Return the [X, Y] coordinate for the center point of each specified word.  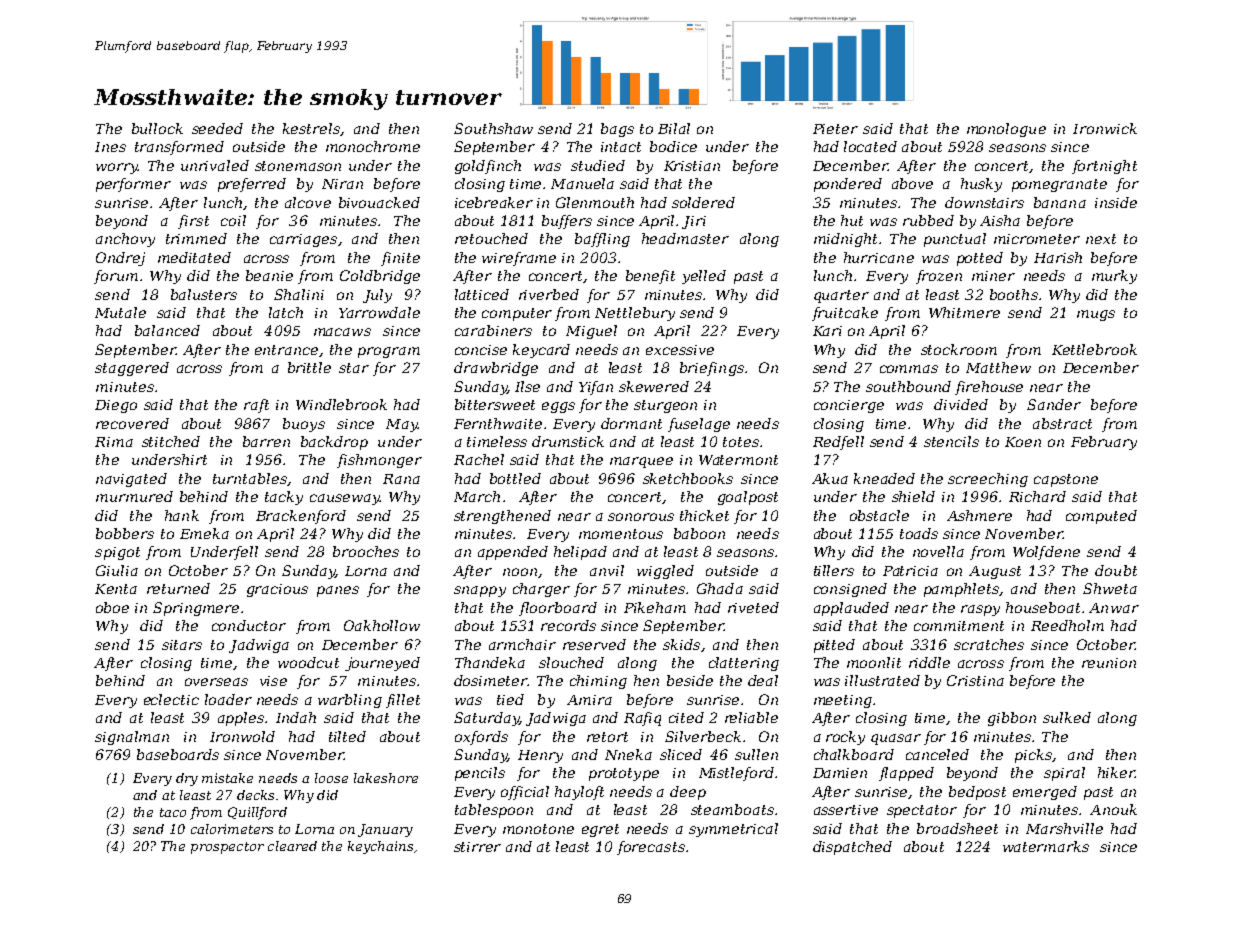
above [912, 183]
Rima [114, 442]
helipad [580, 553]
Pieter [835, 129]
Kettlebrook [1094, 349]
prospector [227, 848]
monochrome [373, 146]
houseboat [1043, 607]
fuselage [699, 425]
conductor [249, 625]
